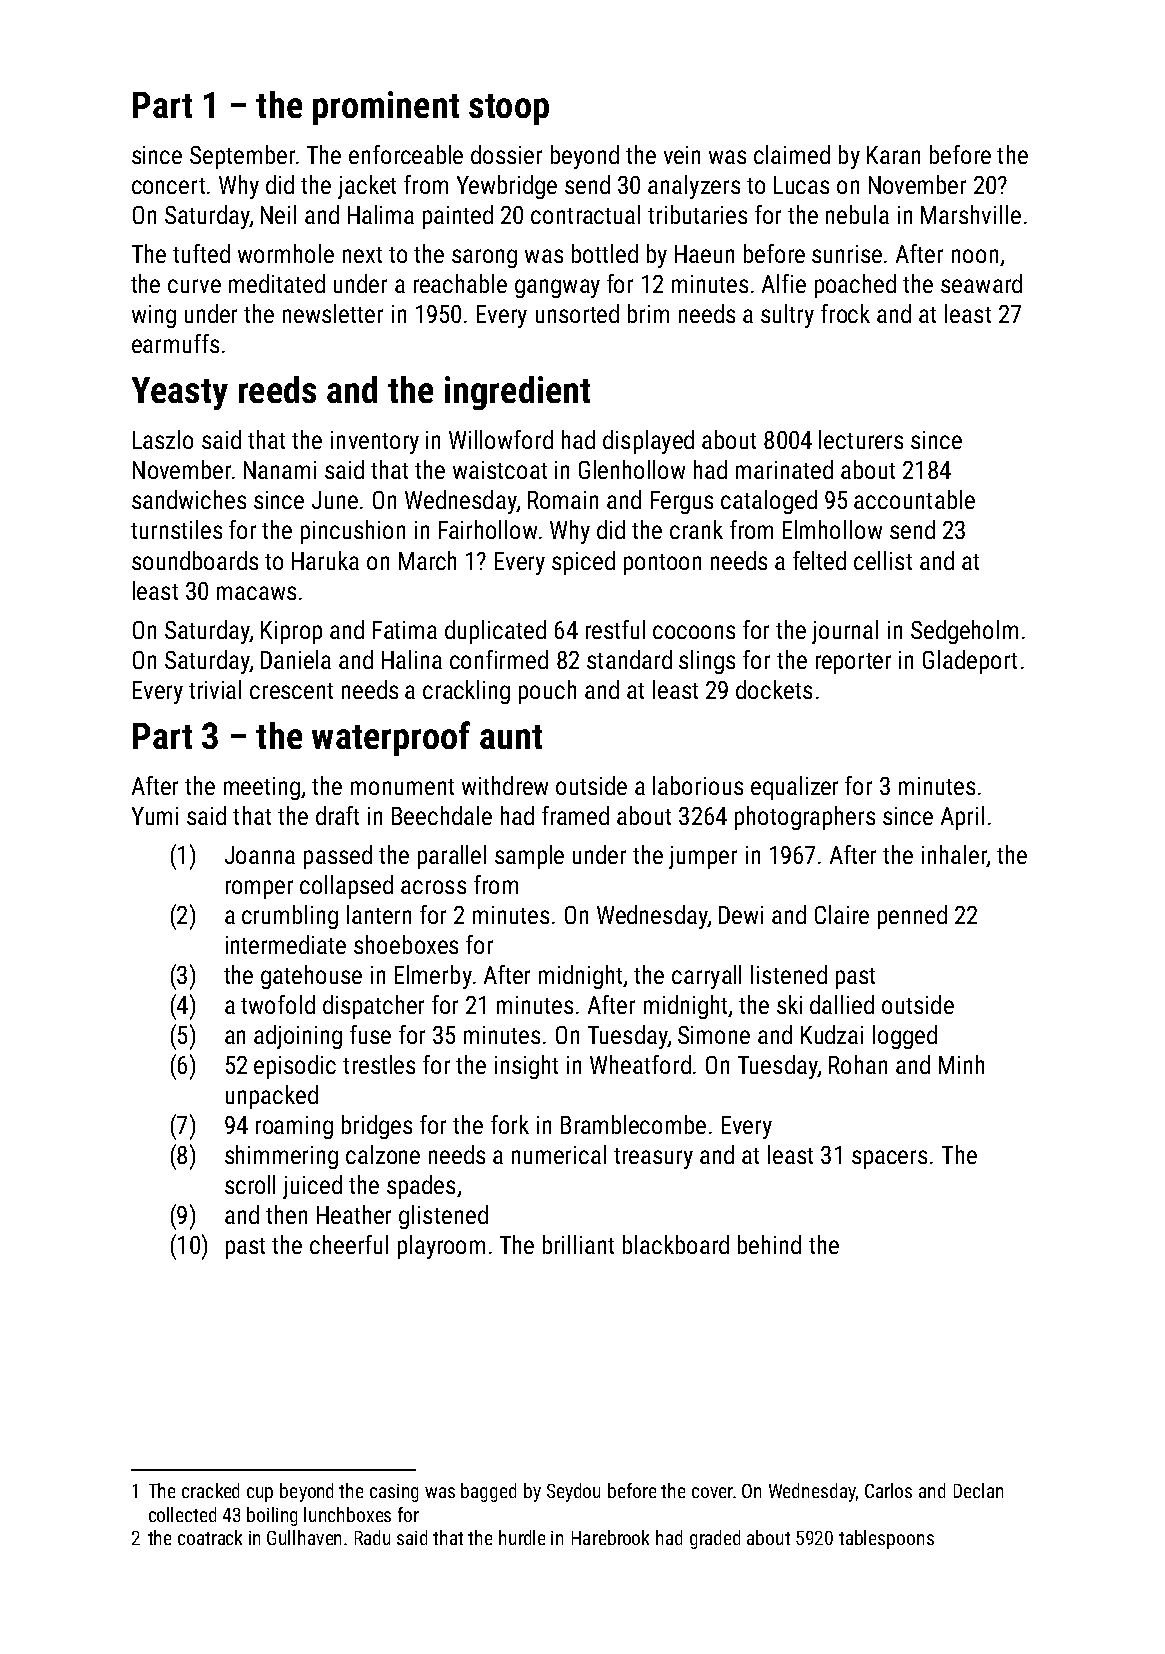 Image resolution: width=1165 pixels, height=1654 pixels. What do you see at coordinates (488, 1492) in the screenshot?
I see `bagged` at bounding box center [488, 1492].
